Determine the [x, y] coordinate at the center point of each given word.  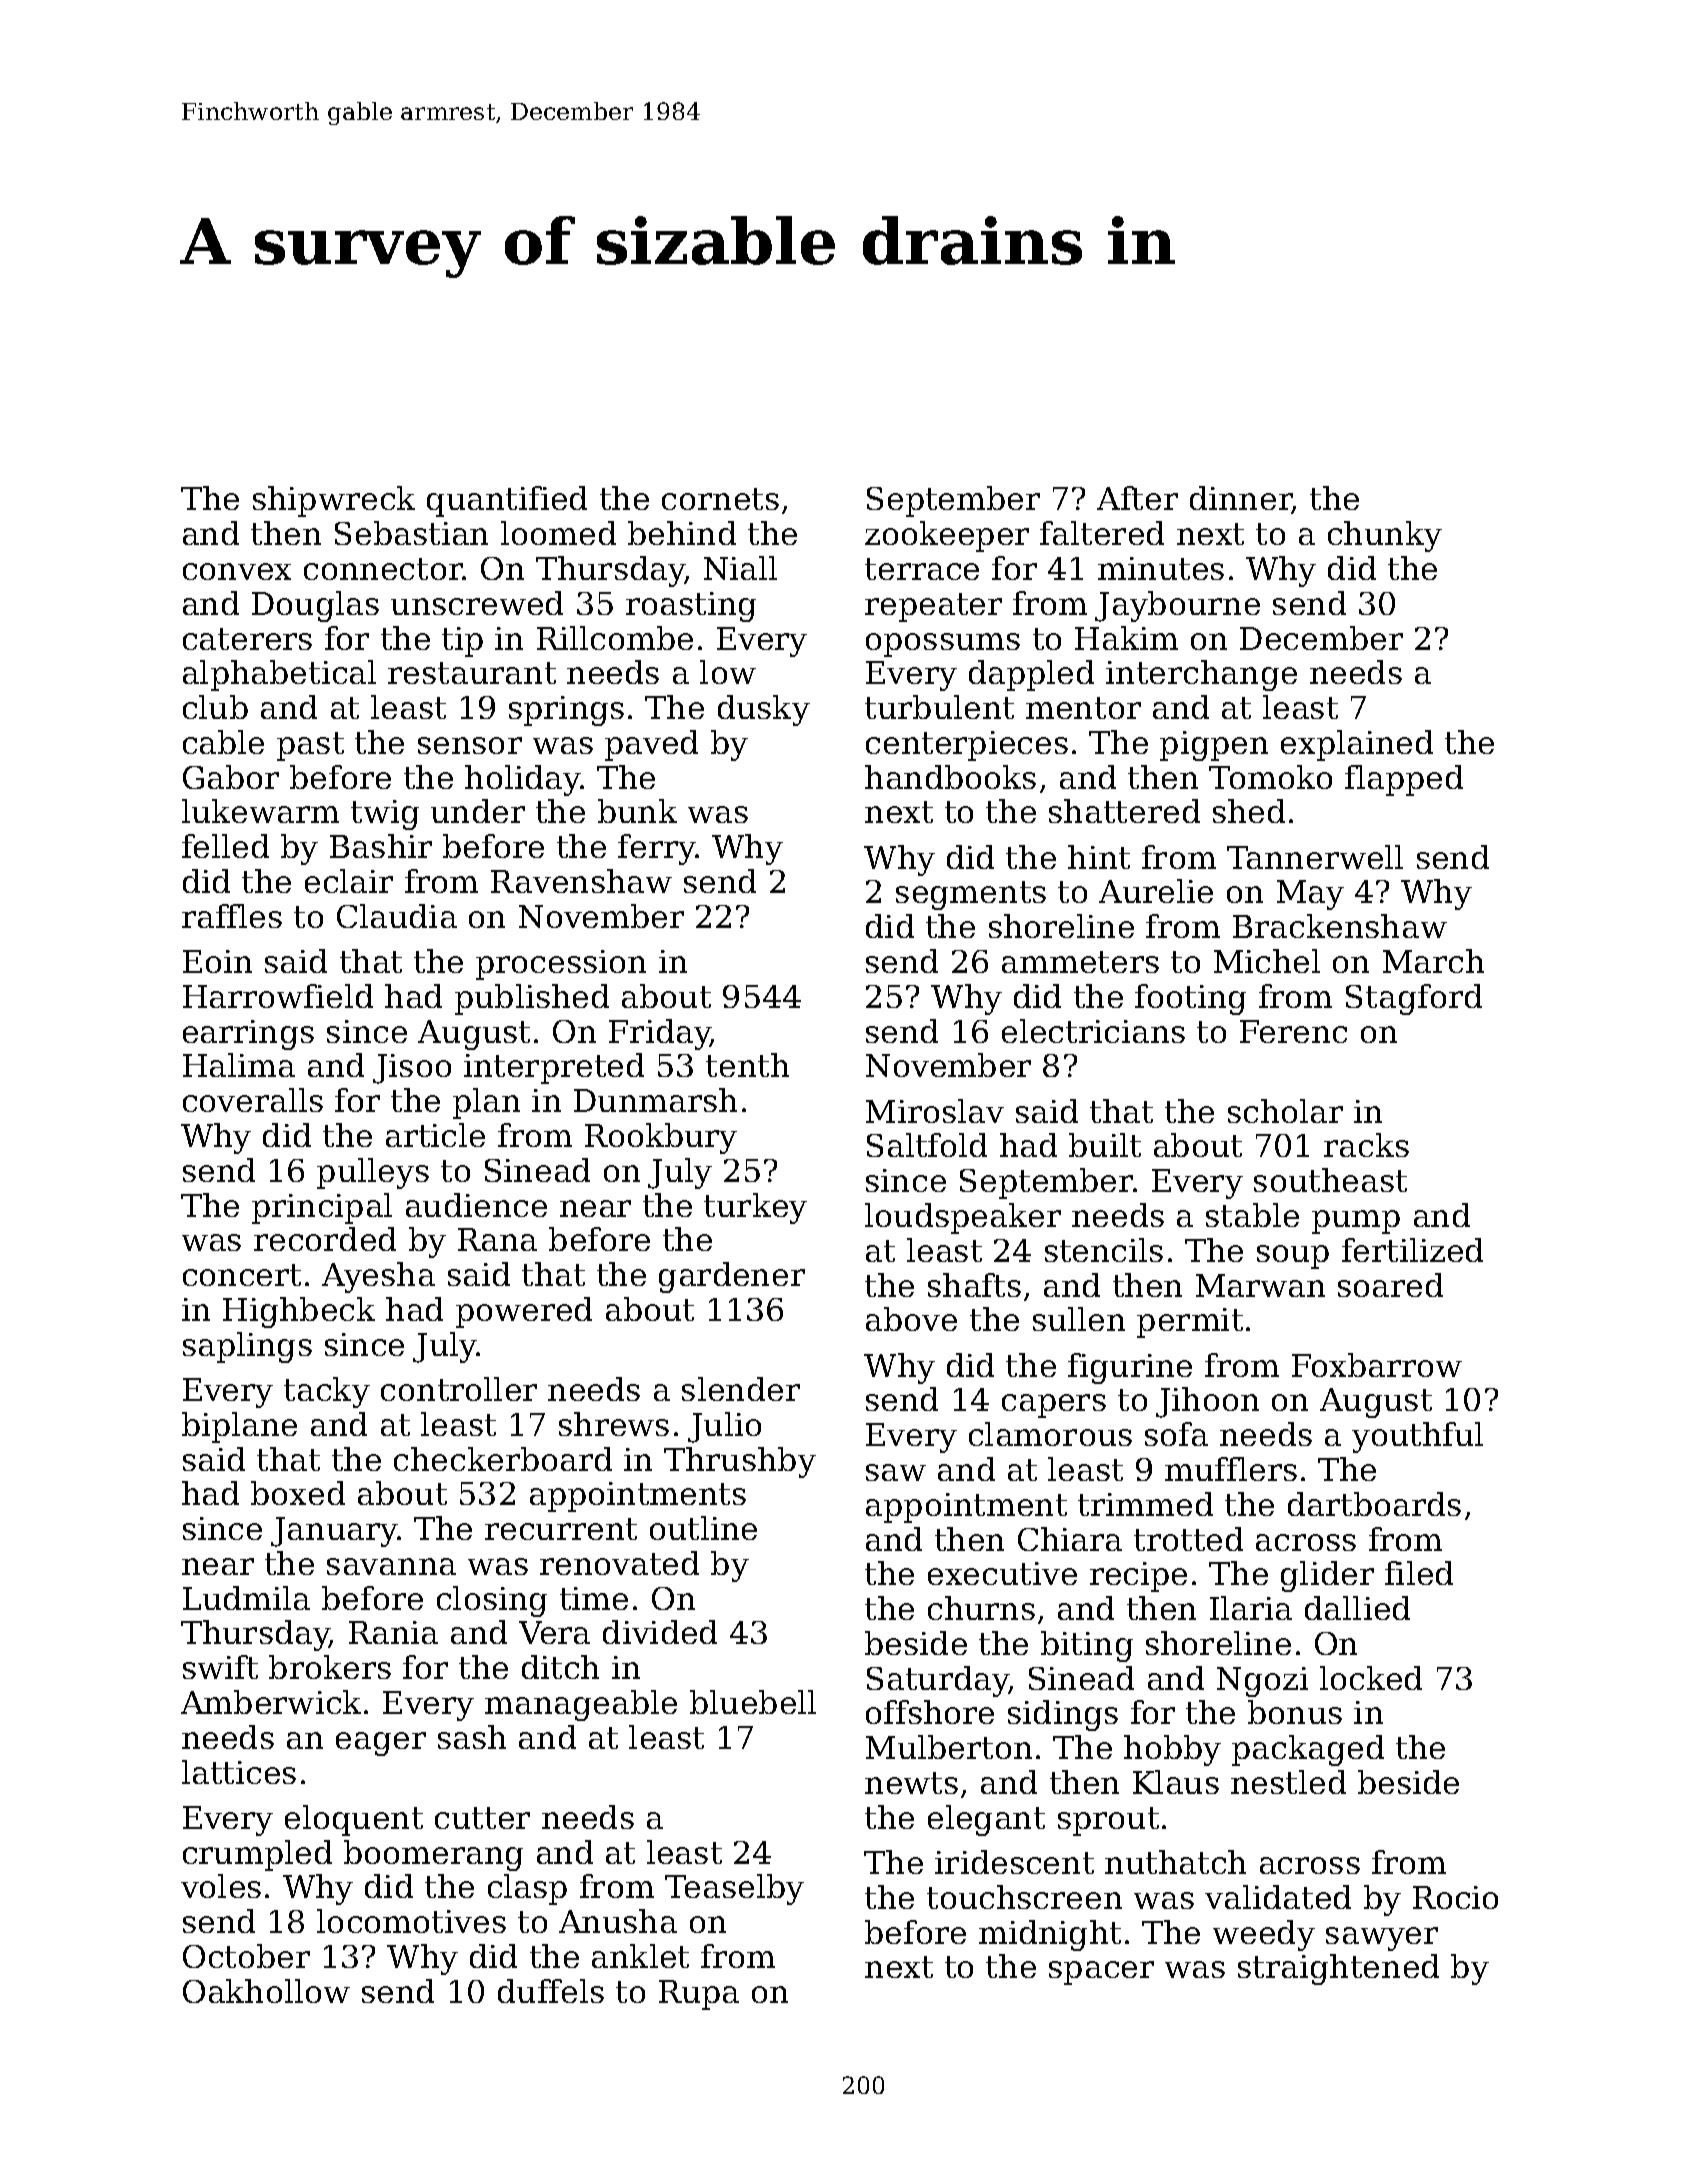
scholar [1285, 1111]
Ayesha [378, 1277]
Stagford [1414, 999]
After [1137, 498]
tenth [747, 1065]
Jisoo [412, 1069]
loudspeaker [963, 1218]
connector [383, 569]
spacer [1101, 1973]
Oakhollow [266, 1991]
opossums [943, 645]
